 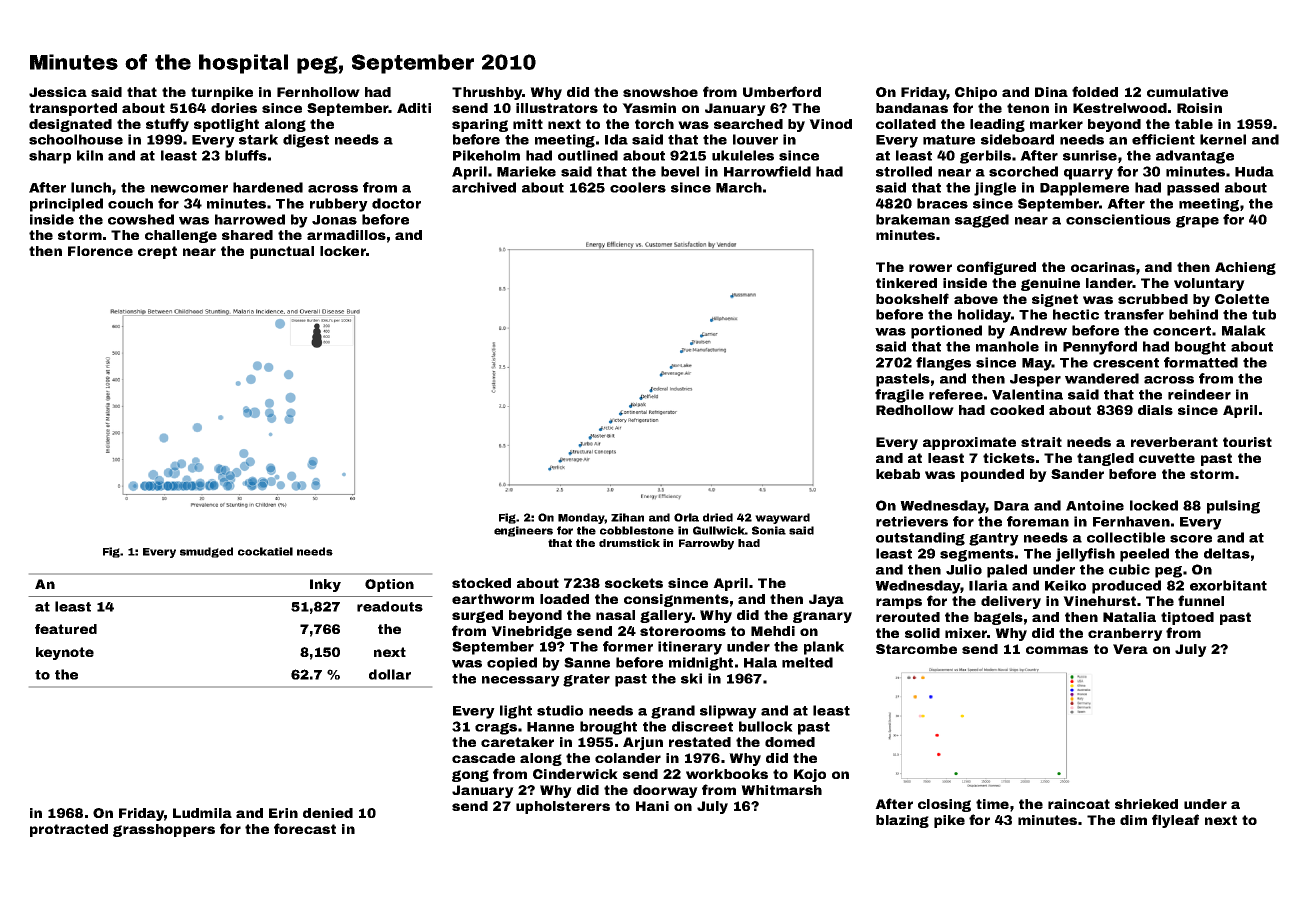 What do you see at coordinates (1187, 92) in the page?
I see `cumulative` at bounding box center [1187, 92].
